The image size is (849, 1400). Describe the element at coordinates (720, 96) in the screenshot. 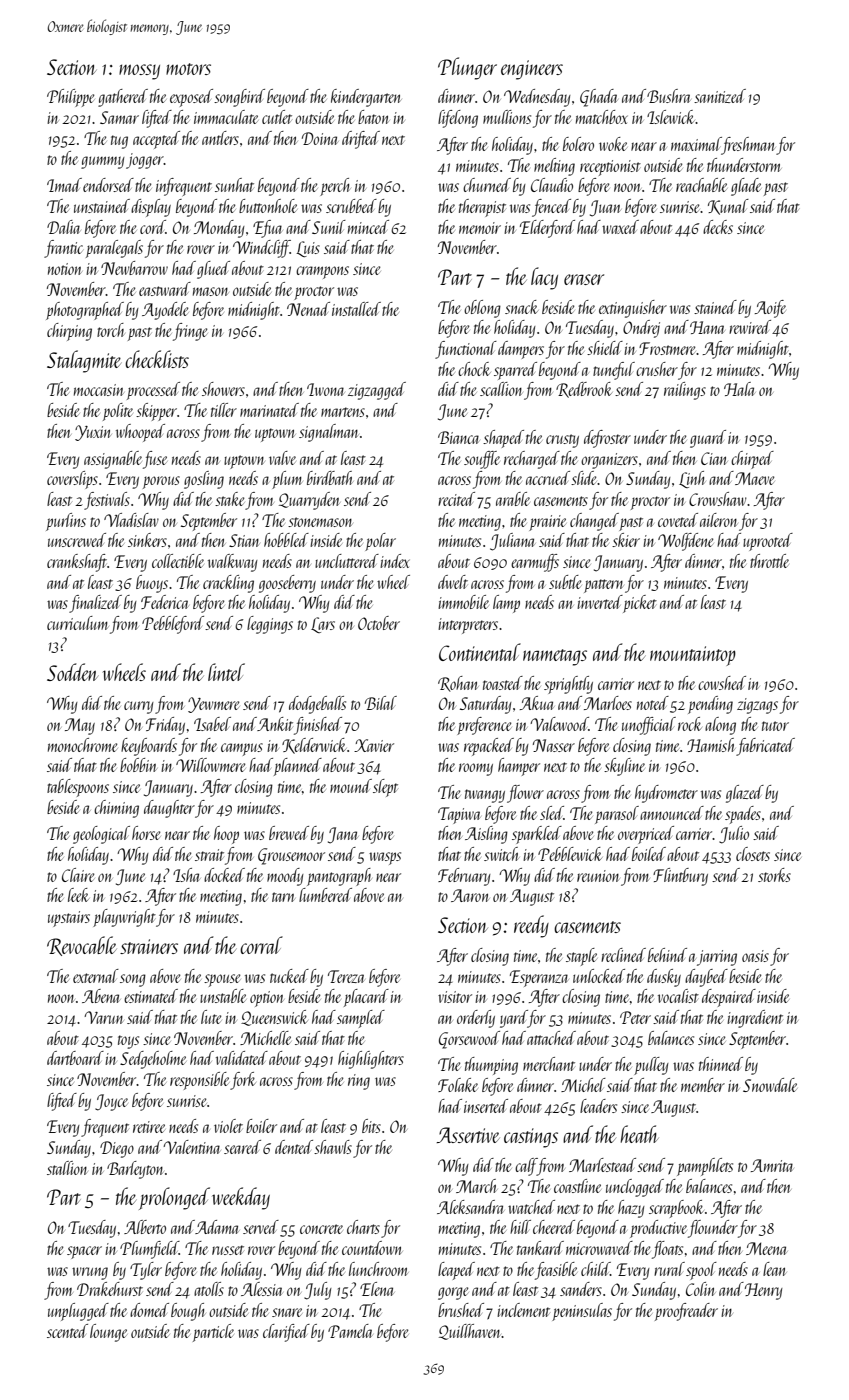

I see `sanitized` at that location.
